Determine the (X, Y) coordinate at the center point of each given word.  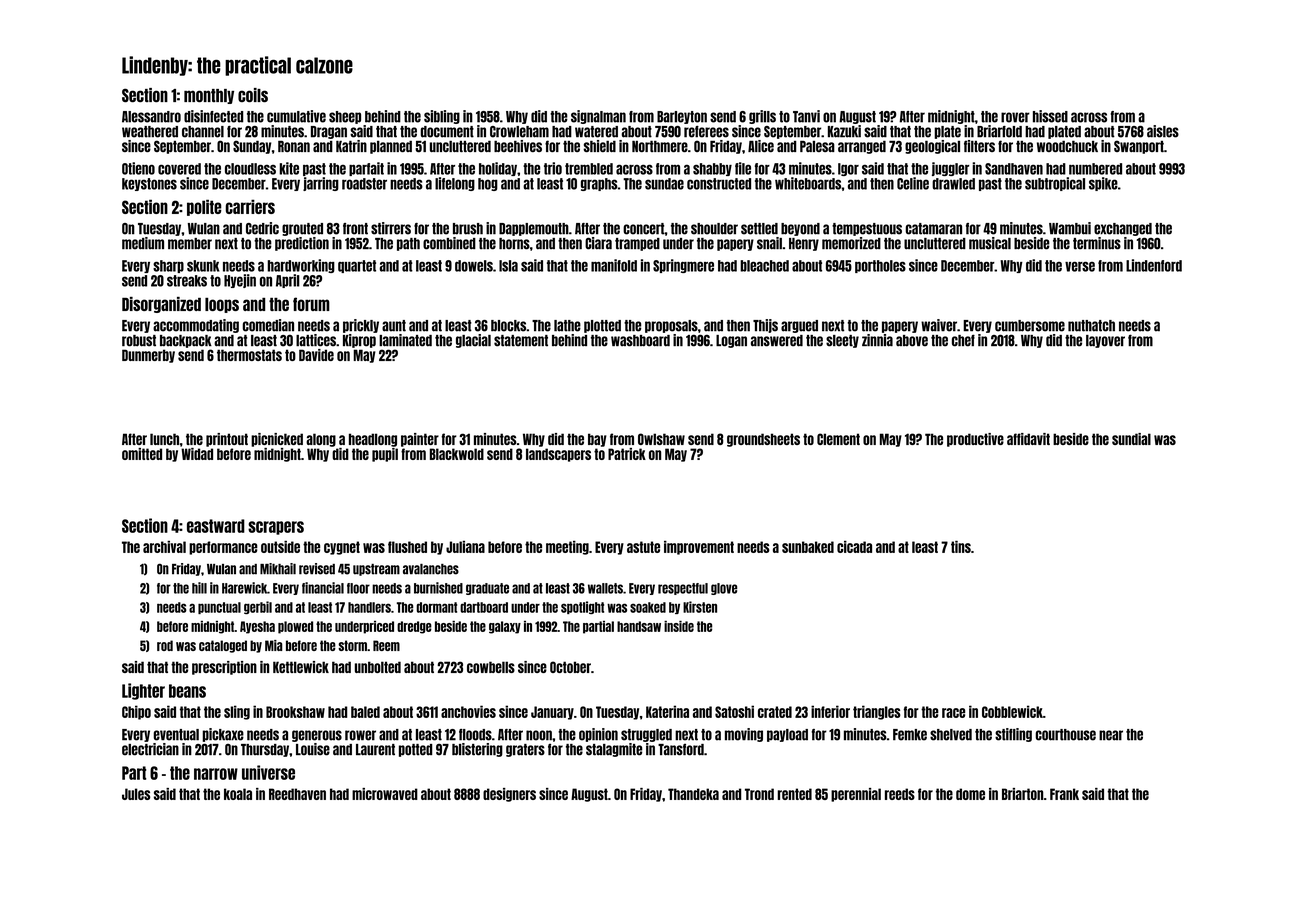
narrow (216, 774)
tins (961, 547)
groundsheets (763, 440)
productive (975, 440)
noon (539, 735)
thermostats (249, 355)
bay (597, 440)
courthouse (1066, 735)
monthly (209, 96)
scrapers (276, 528)
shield (599, 146)
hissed (1050, 116)
